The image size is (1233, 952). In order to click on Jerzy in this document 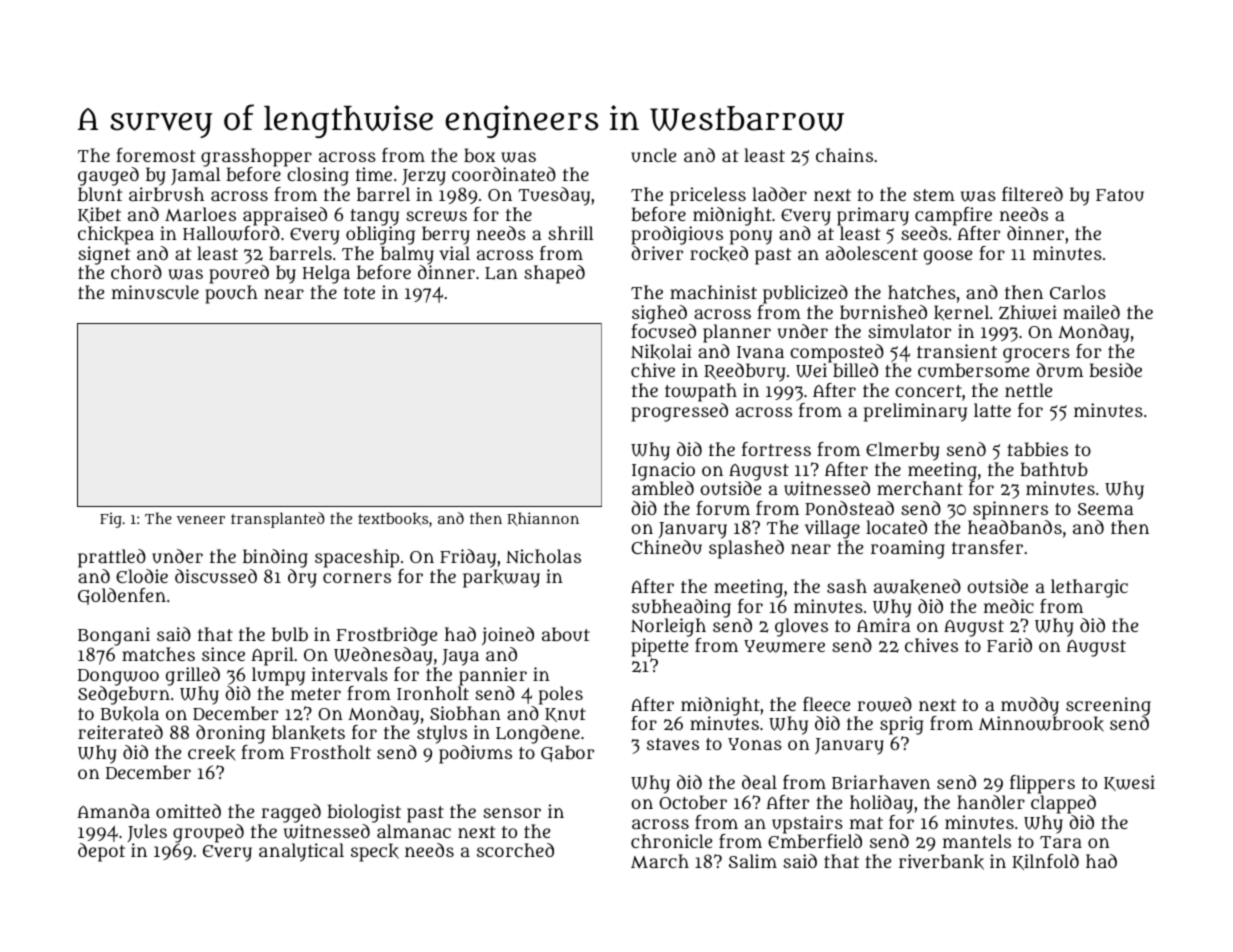, I will do `click(424, 177)`.
